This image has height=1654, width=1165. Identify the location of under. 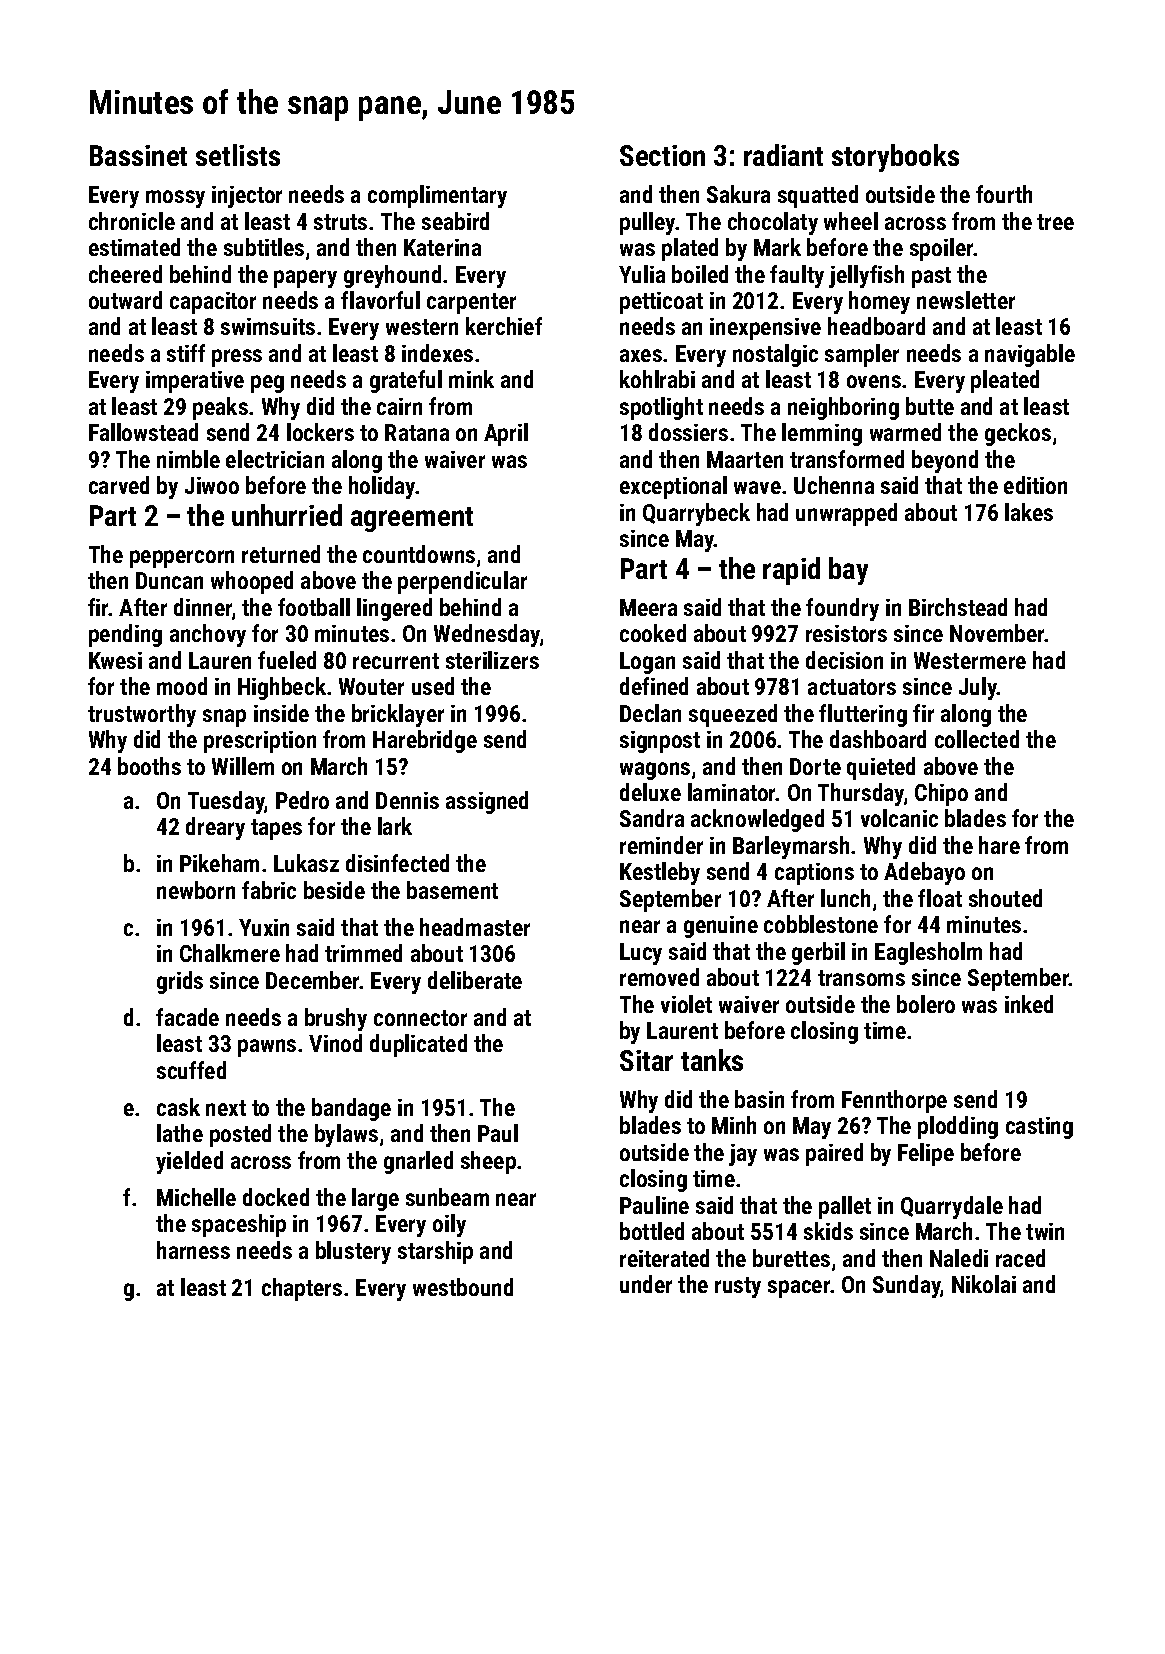
(646, 1284).
